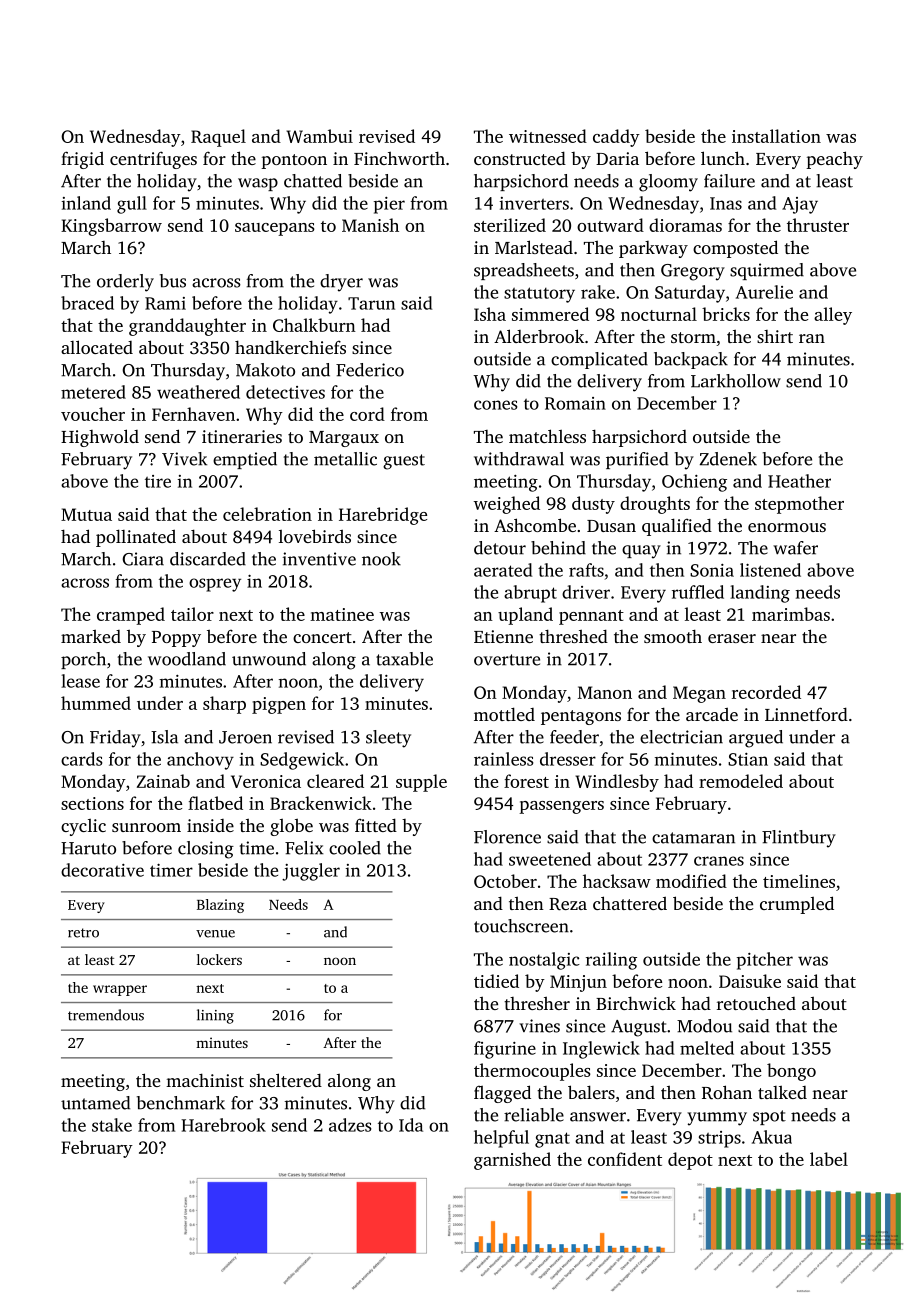 This screenshot has height=1314, width=924. Describe the element at coordinates (776, 136) in the screenshot. I see `installation` at that location.
